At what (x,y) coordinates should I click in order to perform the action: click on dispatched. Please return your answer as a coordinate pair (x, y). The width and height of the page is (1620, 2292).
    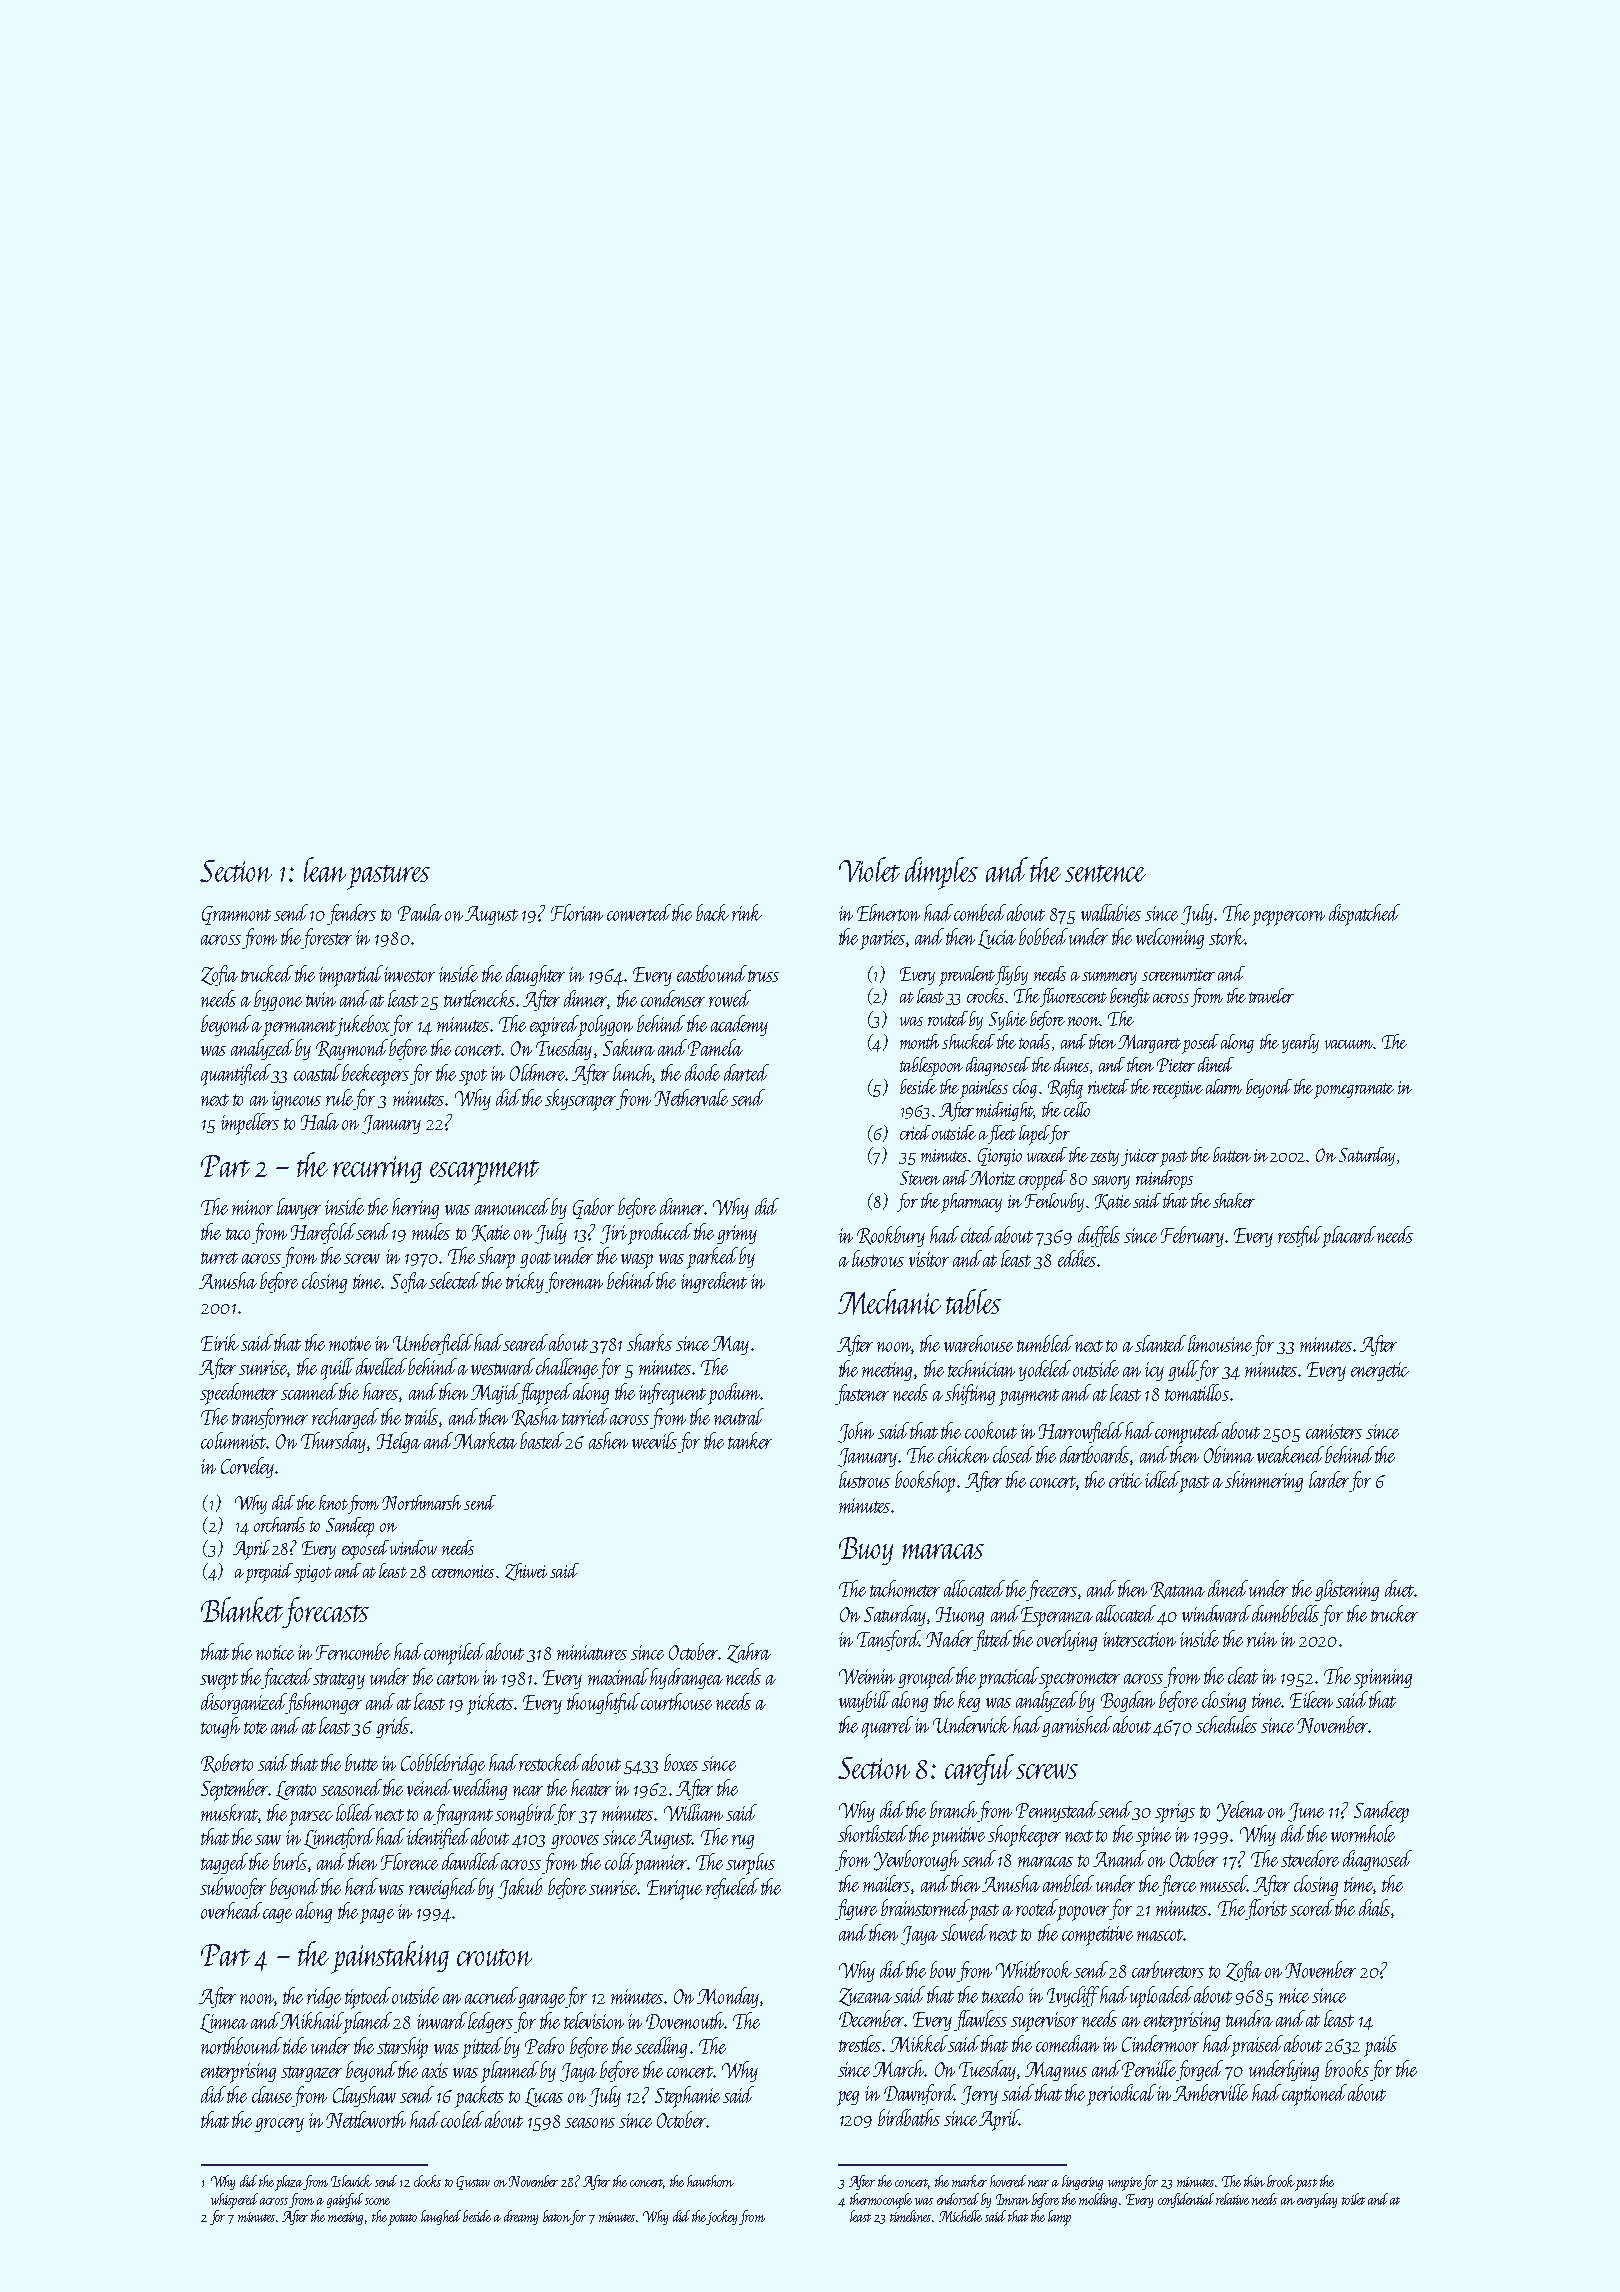
    Looking at the image, I should click on (1364, 915).
